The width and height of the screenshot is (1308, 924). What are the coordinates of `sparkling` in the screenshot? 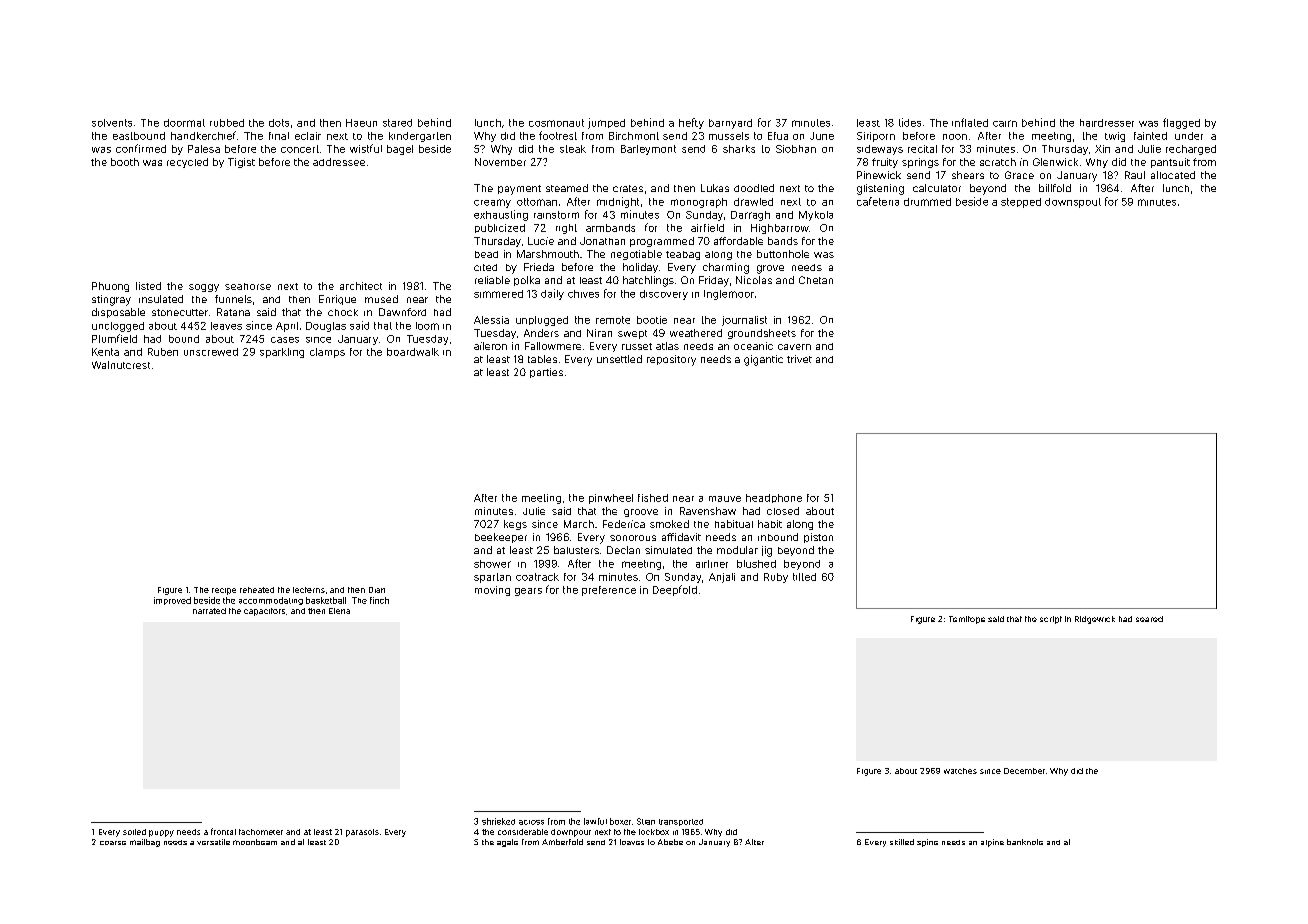 It's located at (282, 353).
